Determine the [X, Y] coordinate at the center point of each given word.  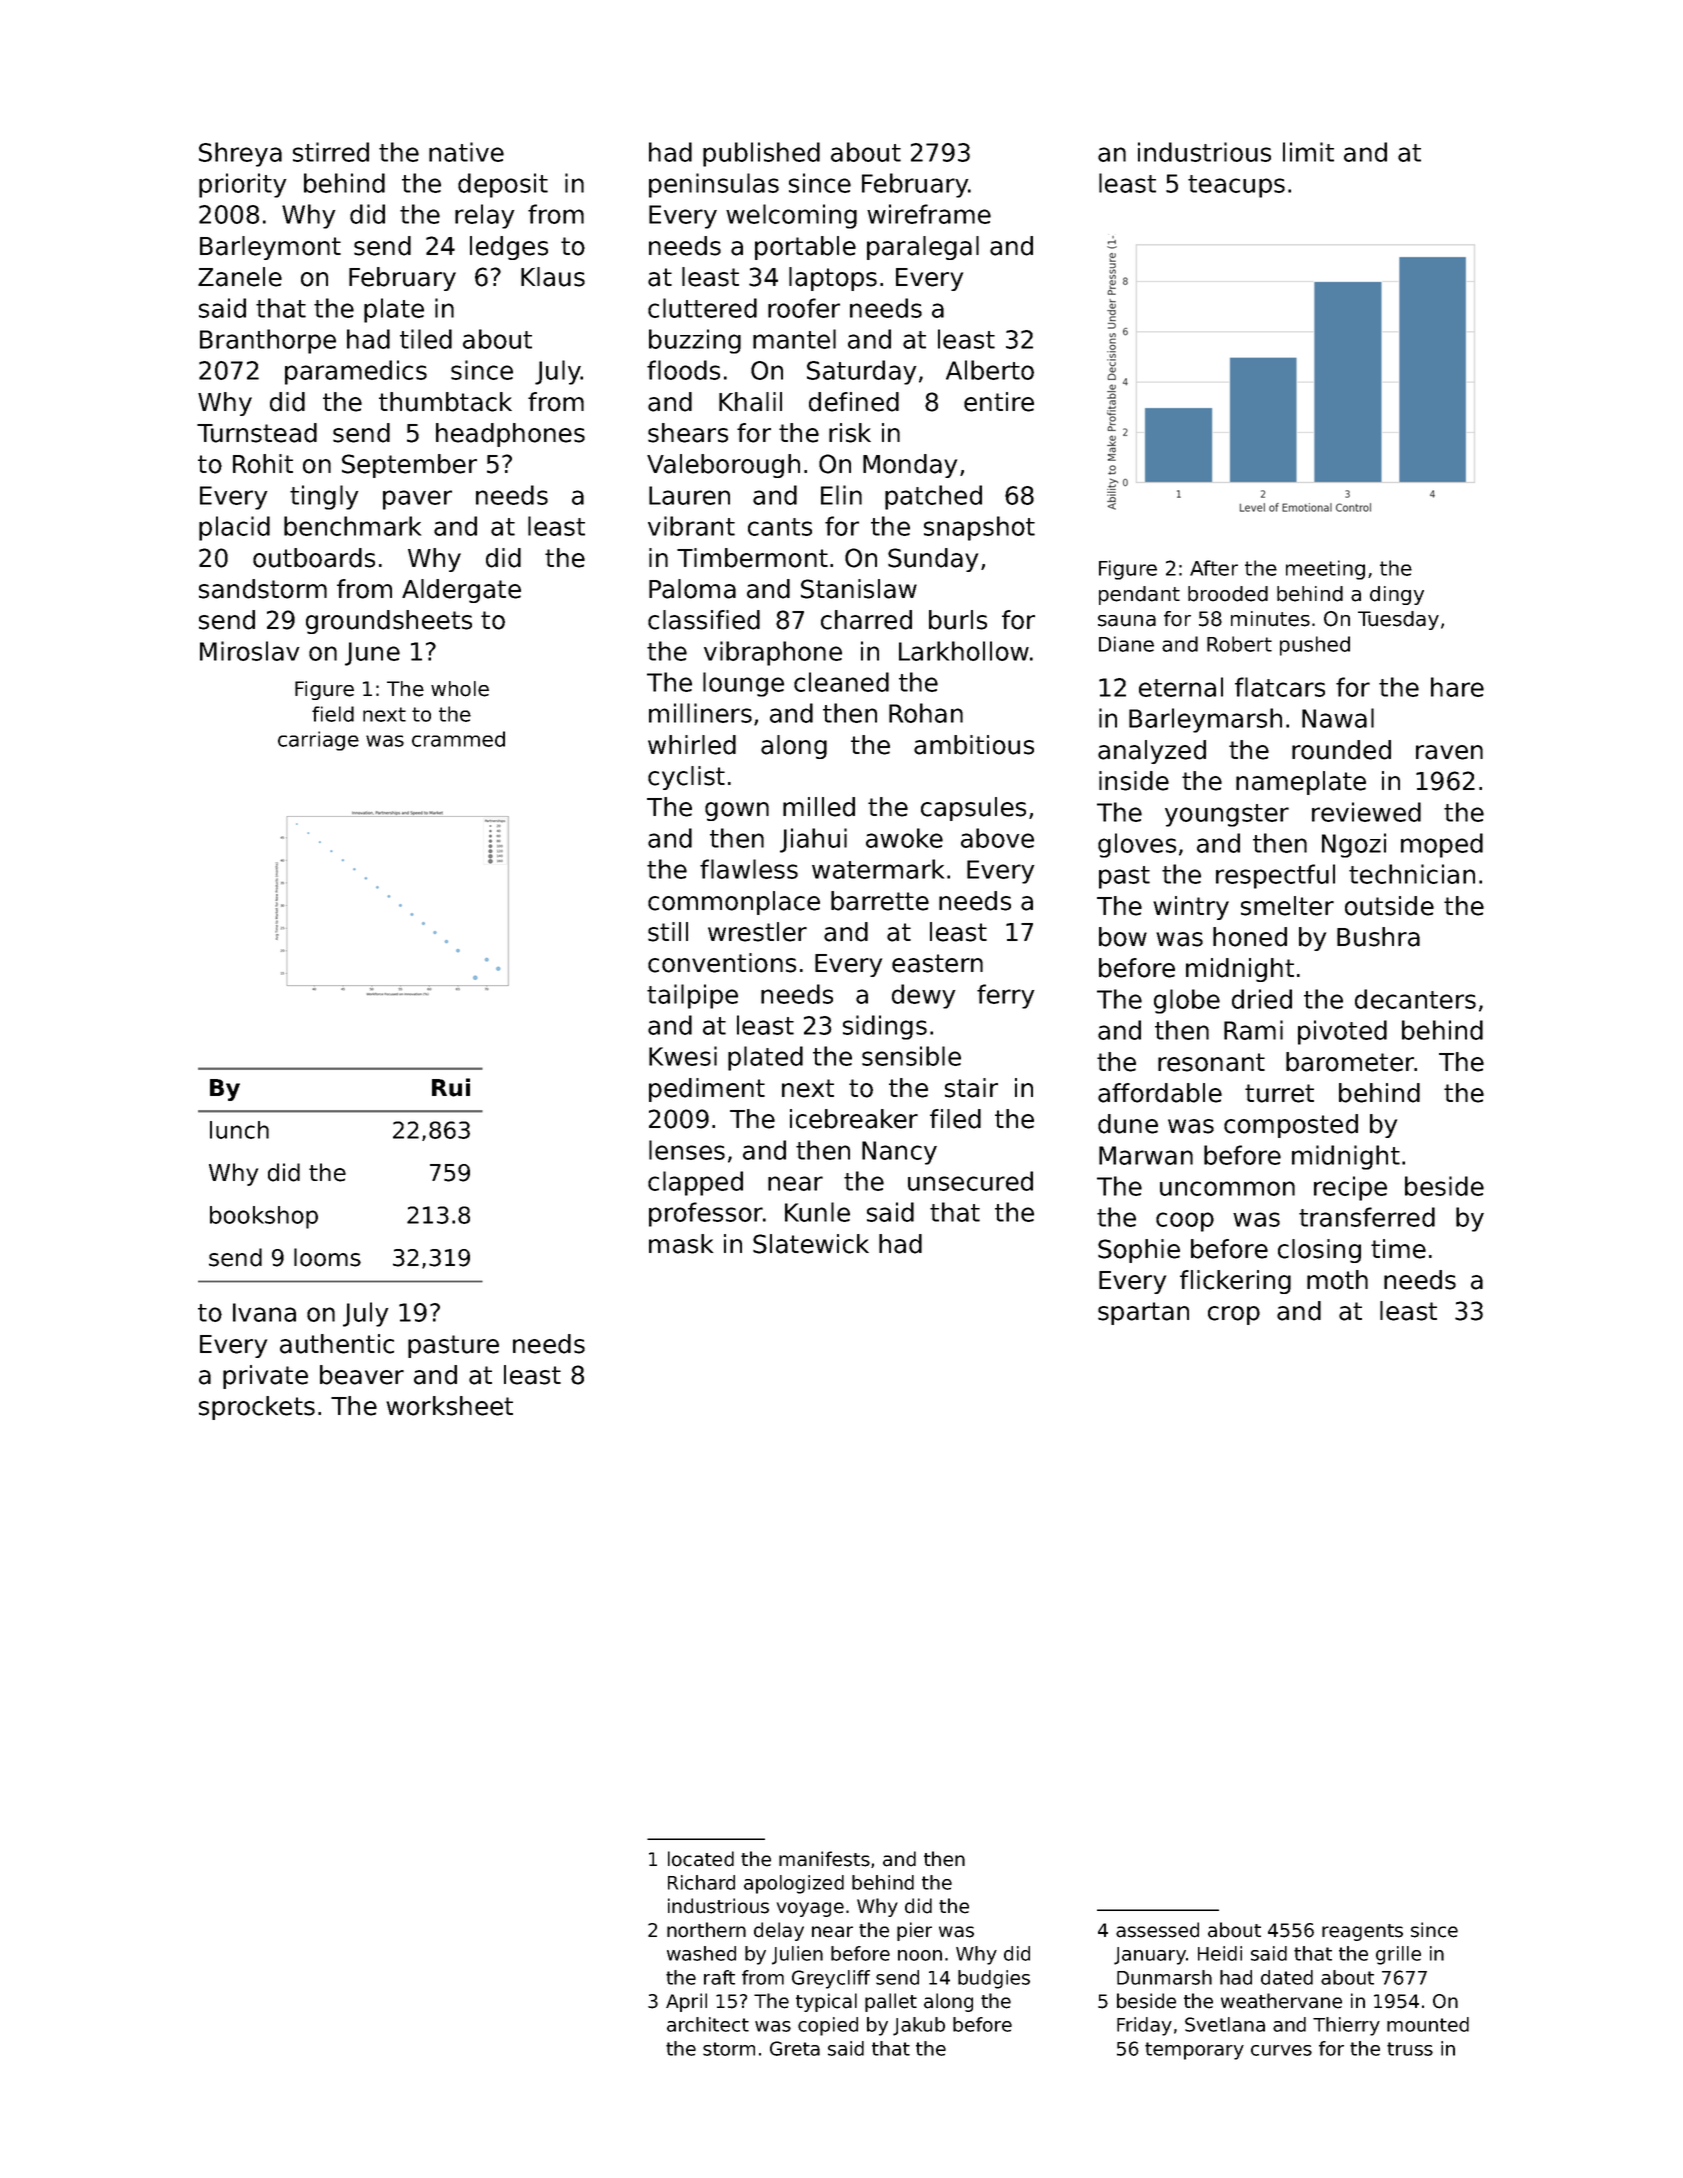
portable [805, 248]
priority [243, 185]
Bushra [1378, 937]
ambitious [974, 745]
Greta [795, 2048]
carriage [318, 741]
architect [708, 2024]
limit [1308, 152]
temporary [1194, 2051]
